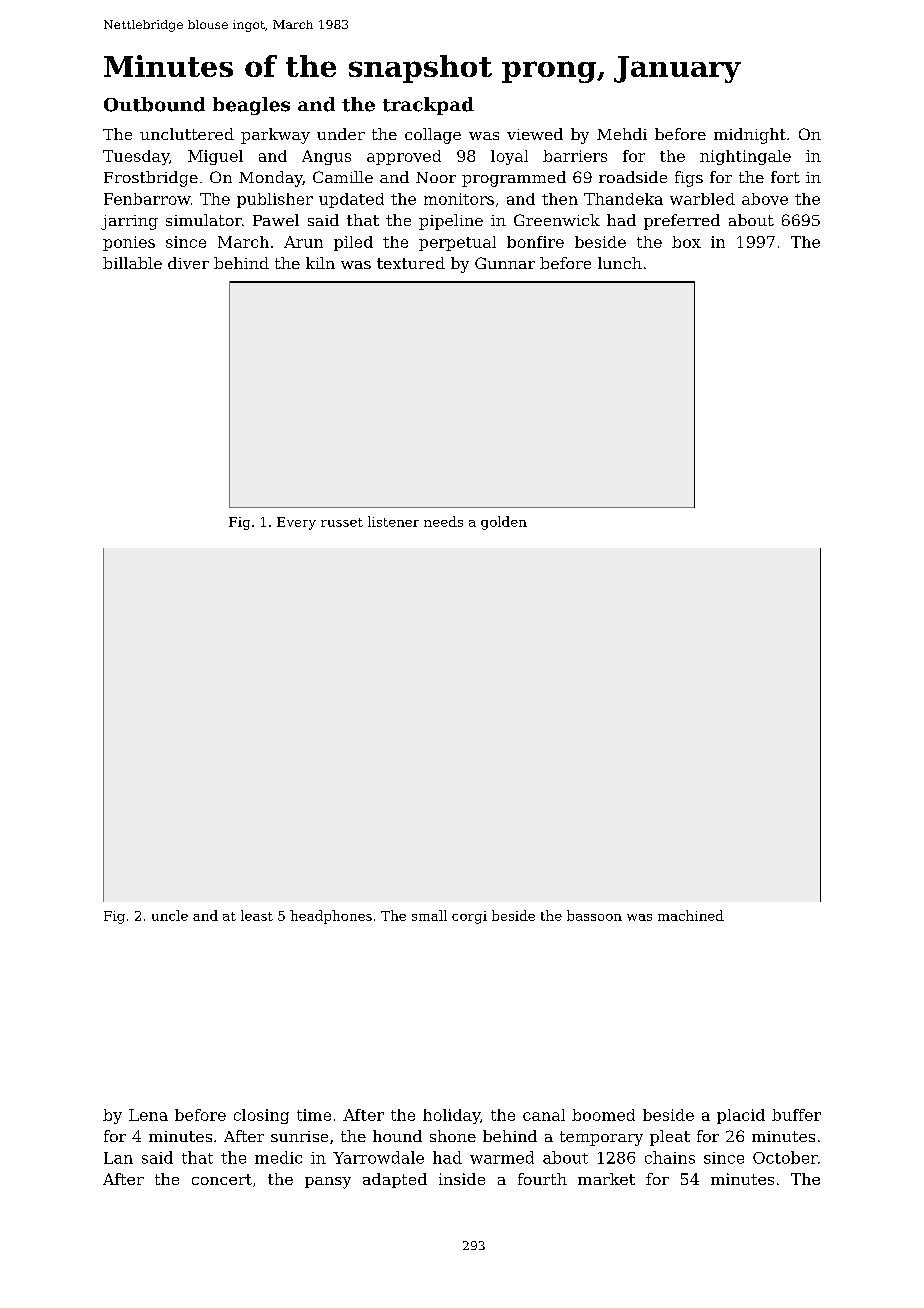  Describe the element at coordinates (118, 1158) in the screenshot. I see `Lan` at that location.
